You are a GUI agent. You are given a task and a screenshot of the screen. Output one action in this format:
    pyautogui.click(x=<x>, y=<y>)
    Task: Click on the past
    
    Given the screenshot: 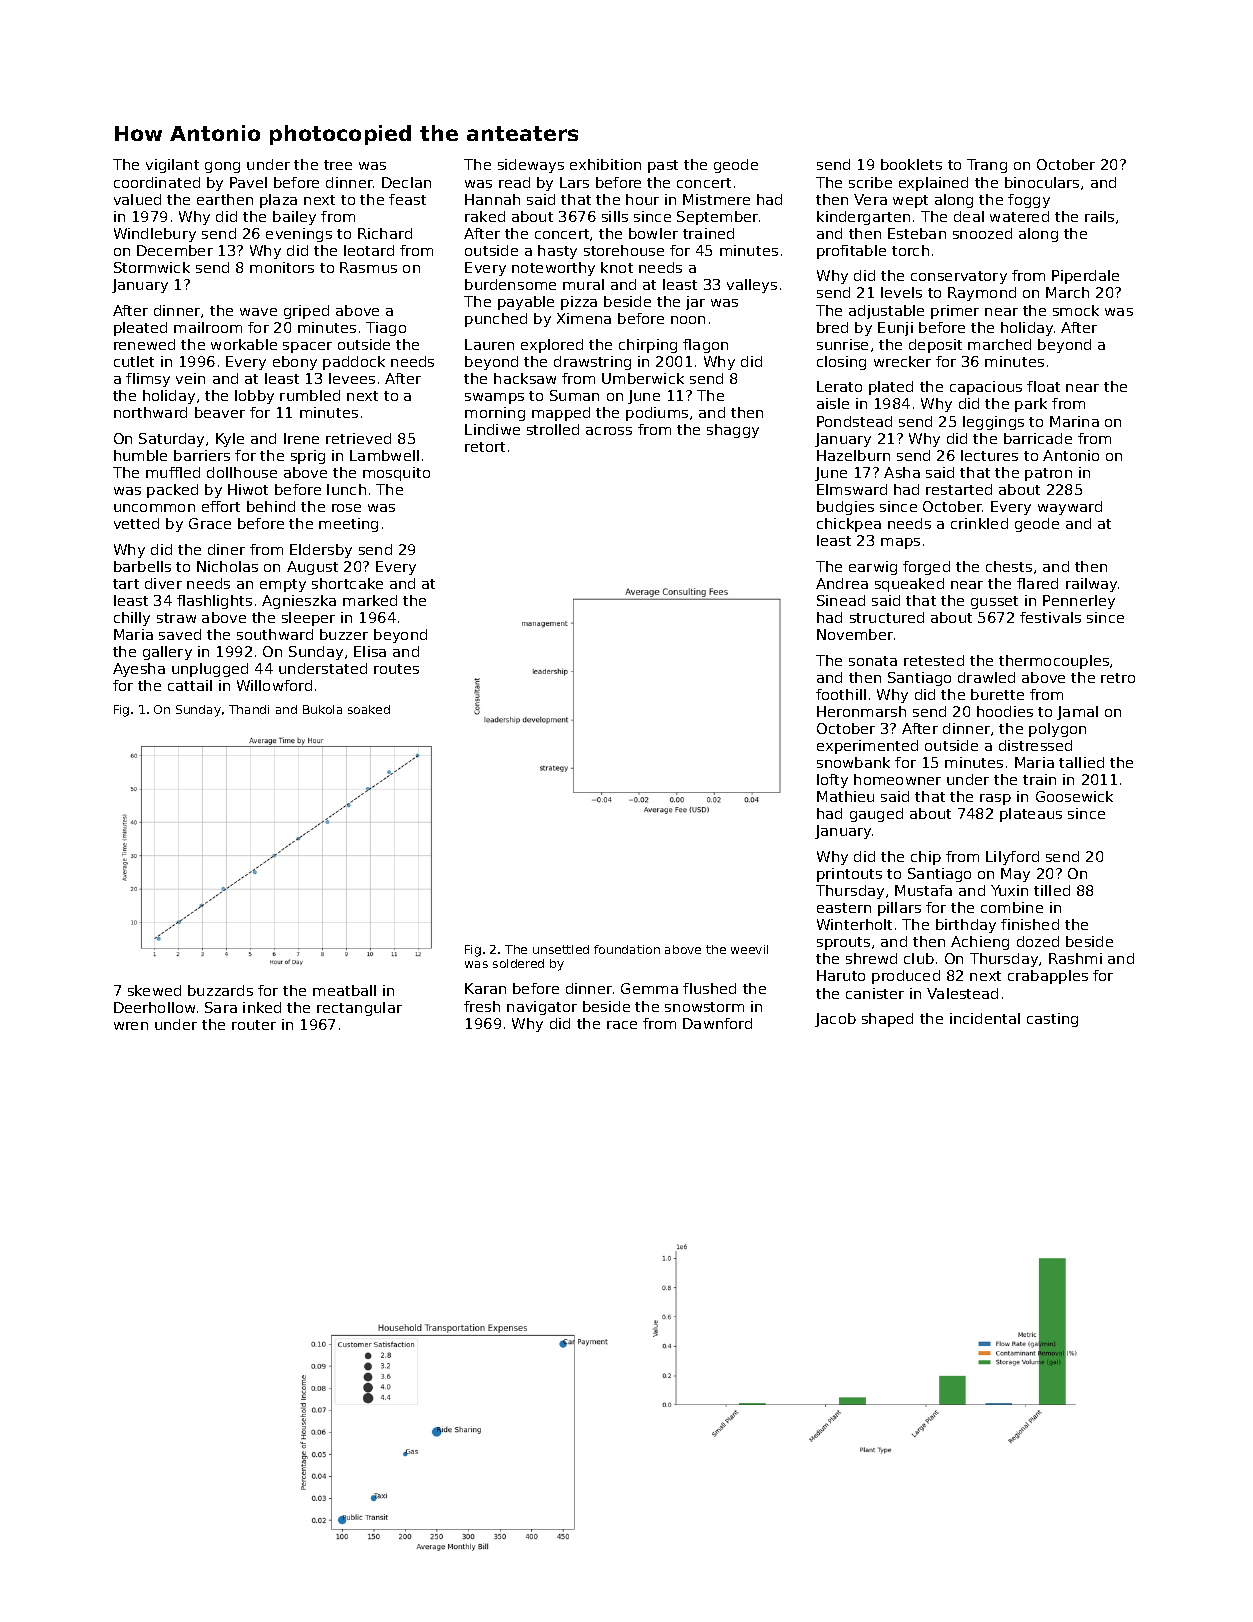 What is the action you would take?
    pyautogui.click(x=663, y=166)
